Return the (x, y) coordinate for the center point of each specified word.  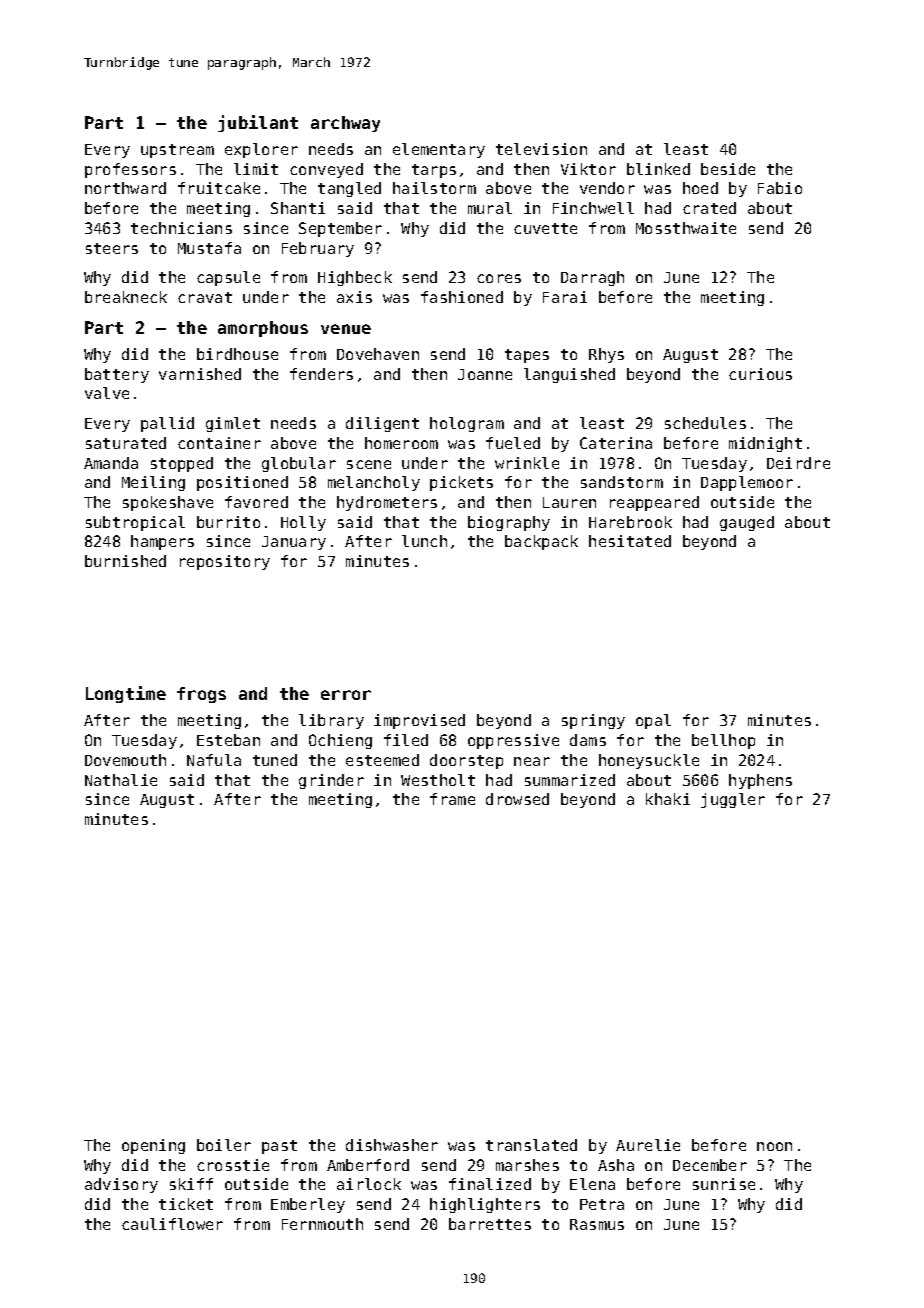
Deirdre (798, 463)
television (541, 149)
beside (728, 169)
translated (531, 1145)
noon (774, 1146)
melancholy (374, 483)
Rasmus (597, 1224)
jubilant (258, 123)
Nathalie (121, 780)
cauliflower (172, 1224)
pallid (167, 424)
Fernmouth (322, 1224)
